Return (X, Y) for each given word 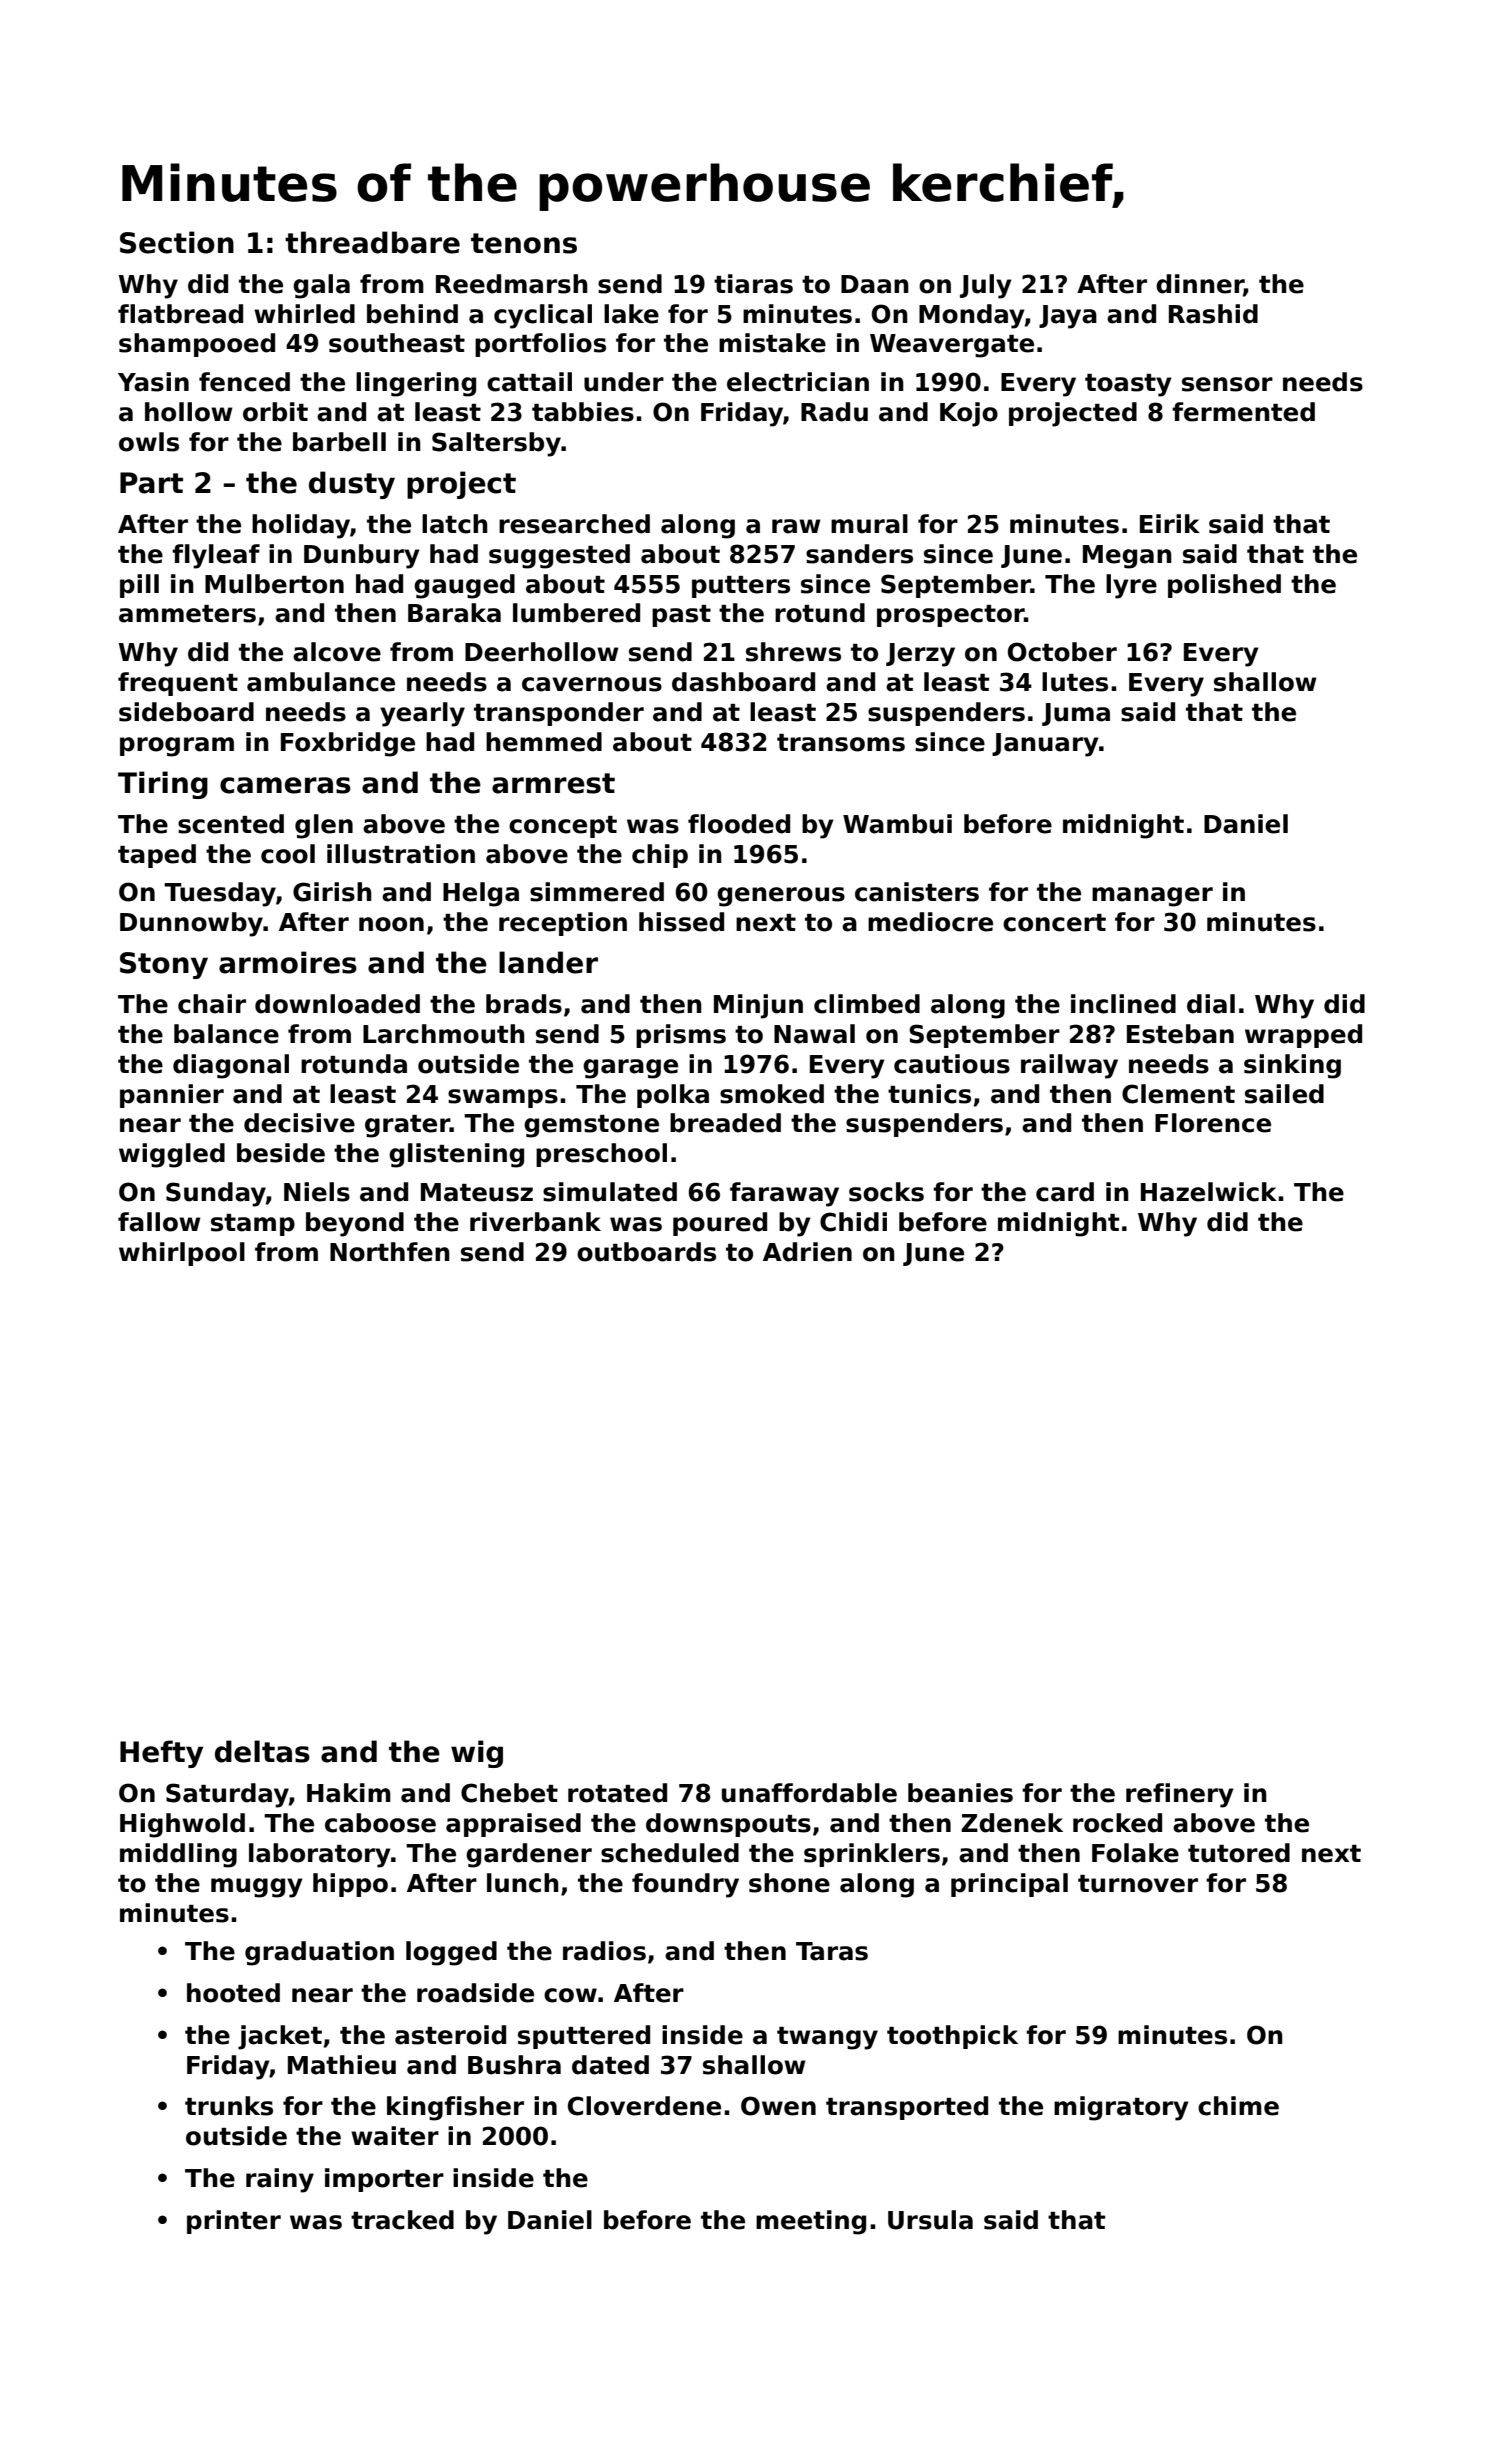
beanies (960, 1793)
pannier (172, 1096)
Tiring (163, 785)
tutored (1239, 1853)
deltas (262, 1751)
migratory (1121, 2108)
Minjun (758, 1006)
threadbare (372, 242)
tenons (524, 243)
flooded (739, 824)
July (986, 286)
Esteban (1180, 1034)
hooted (233, 1993)
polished (1224, 586)
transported (907, 2108)
